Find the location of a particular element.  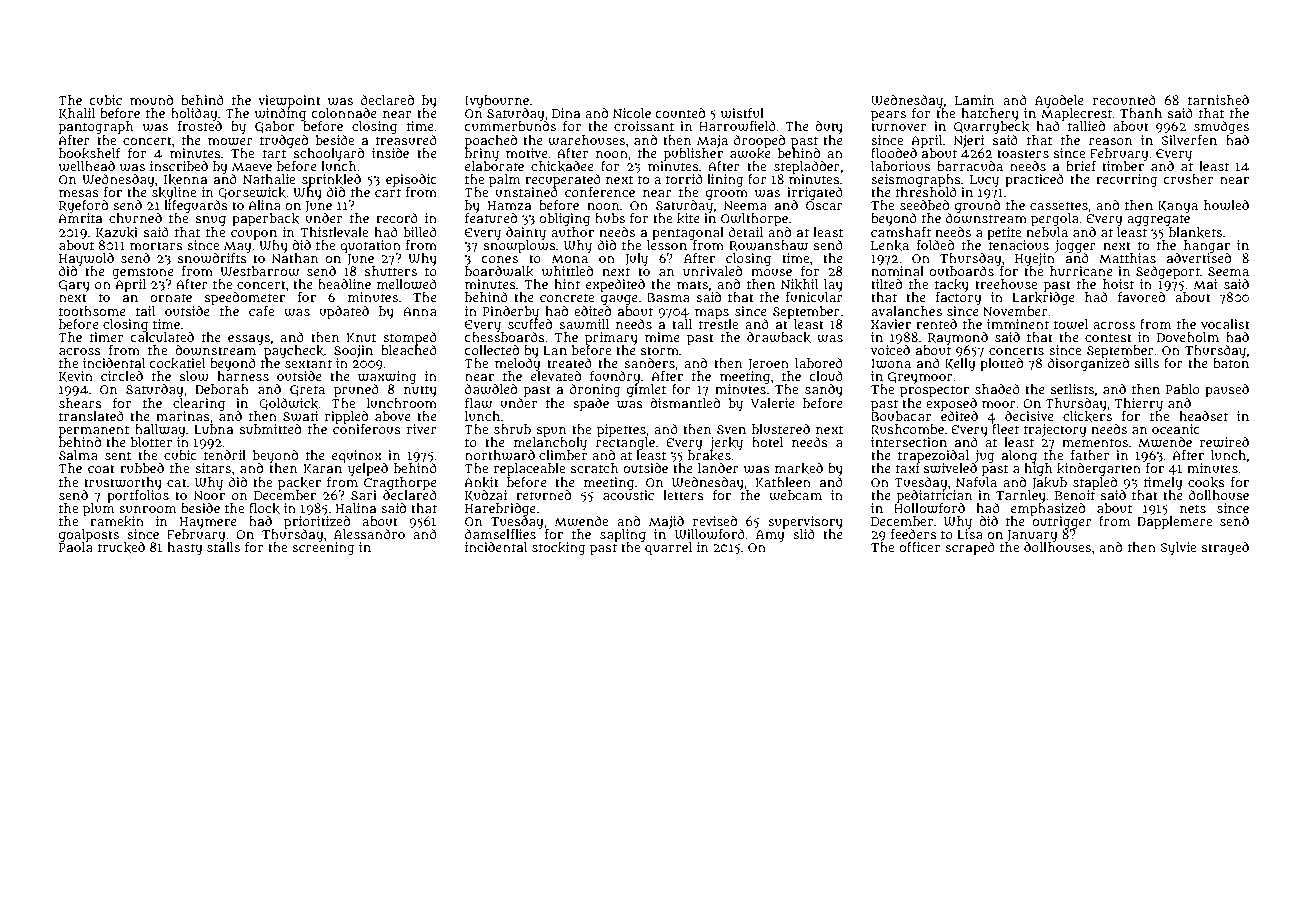

permanent is located at coordinates (94, 431).
